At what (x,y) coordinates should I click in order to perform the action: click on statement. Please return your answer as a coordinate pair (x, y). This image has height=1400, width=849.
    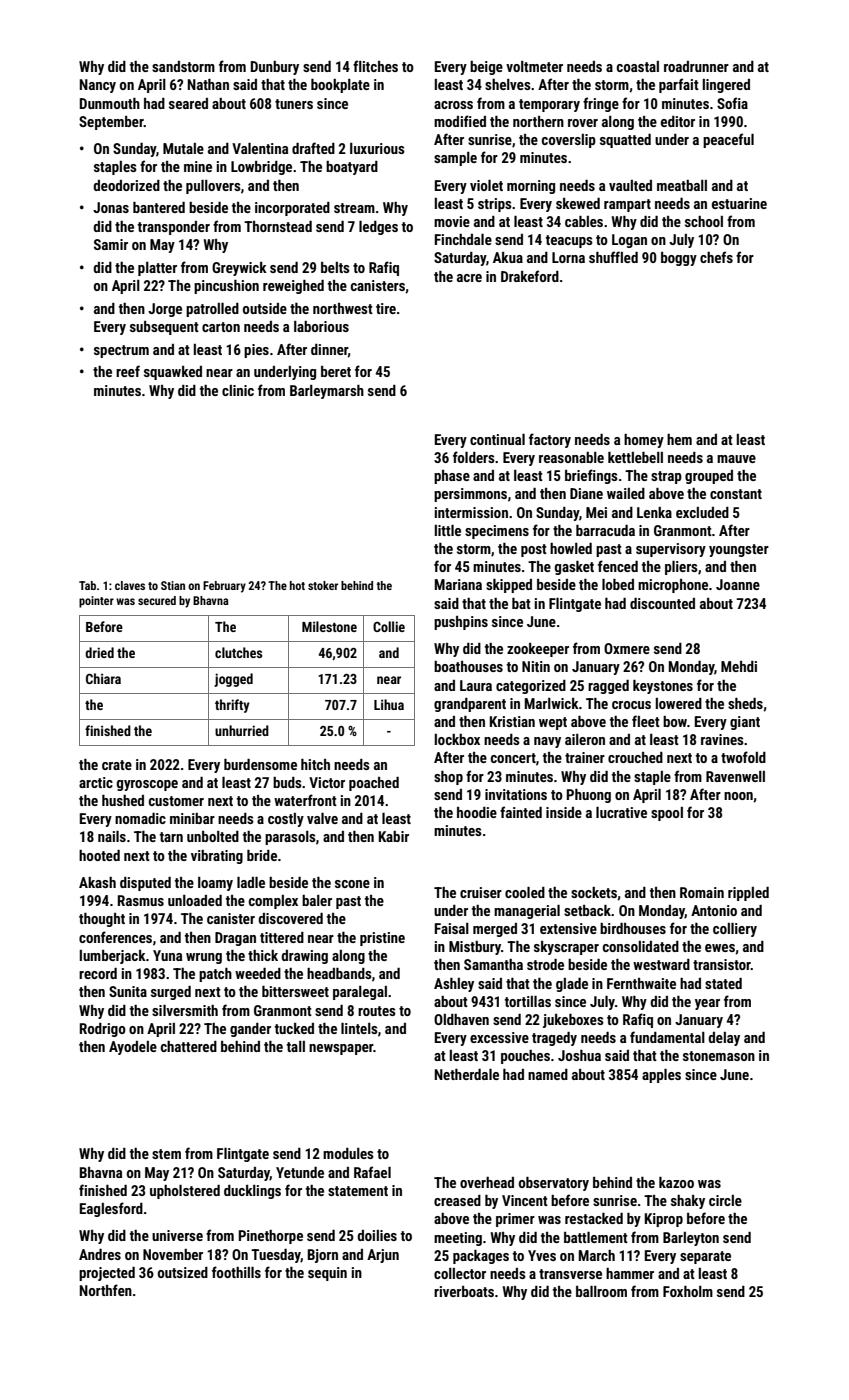
    Looking at the image, I should click on (358, 1191).
